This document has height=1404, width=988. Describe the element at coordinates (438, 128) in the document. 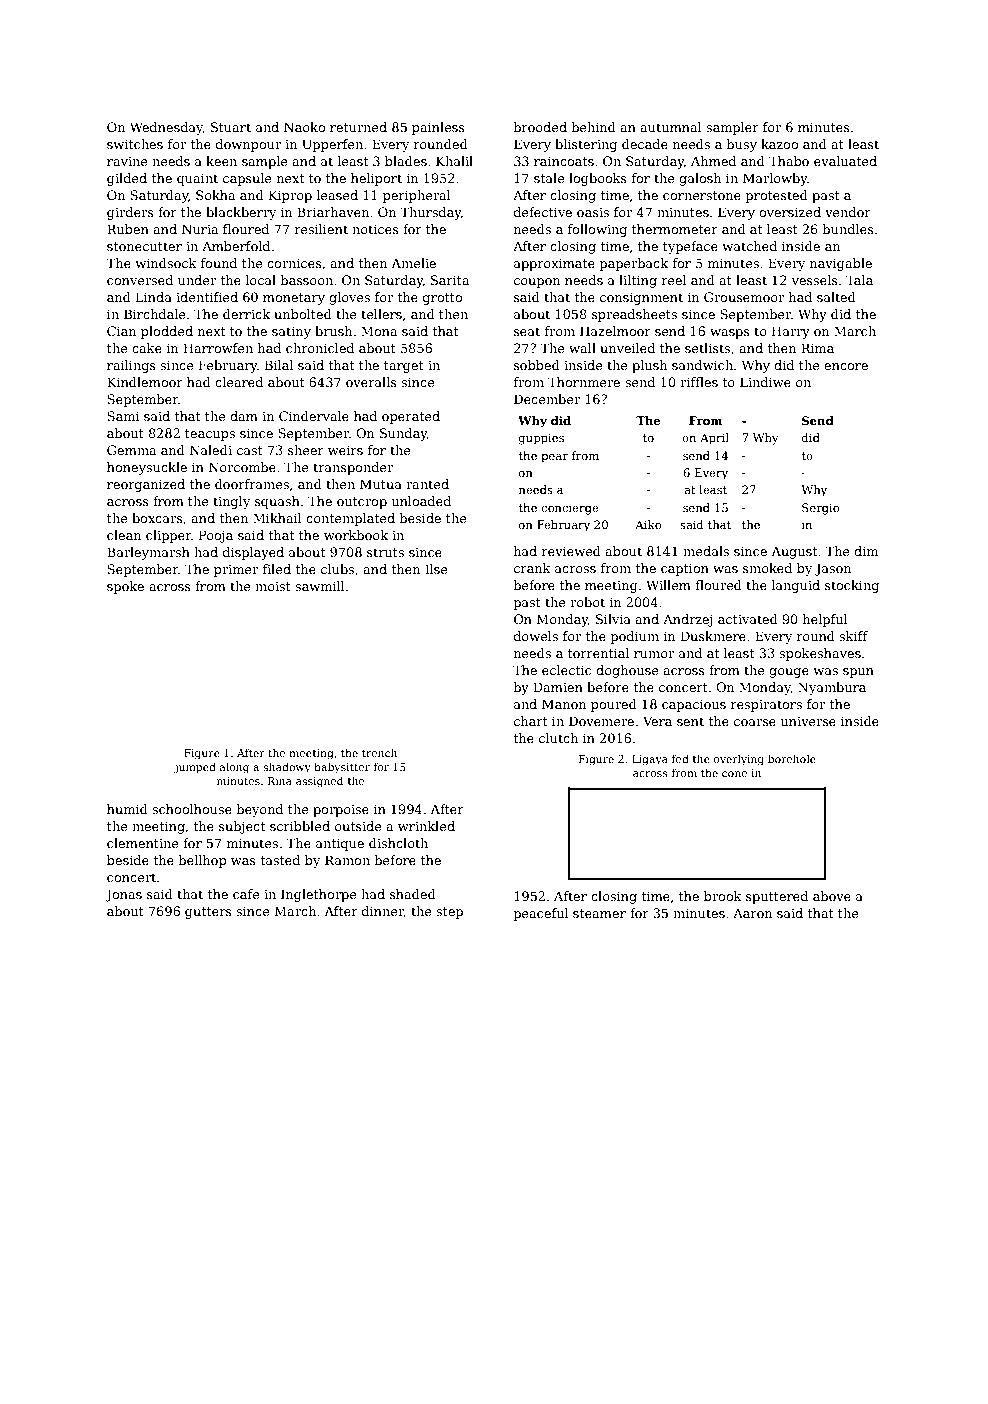

I see `painless` at that location.
